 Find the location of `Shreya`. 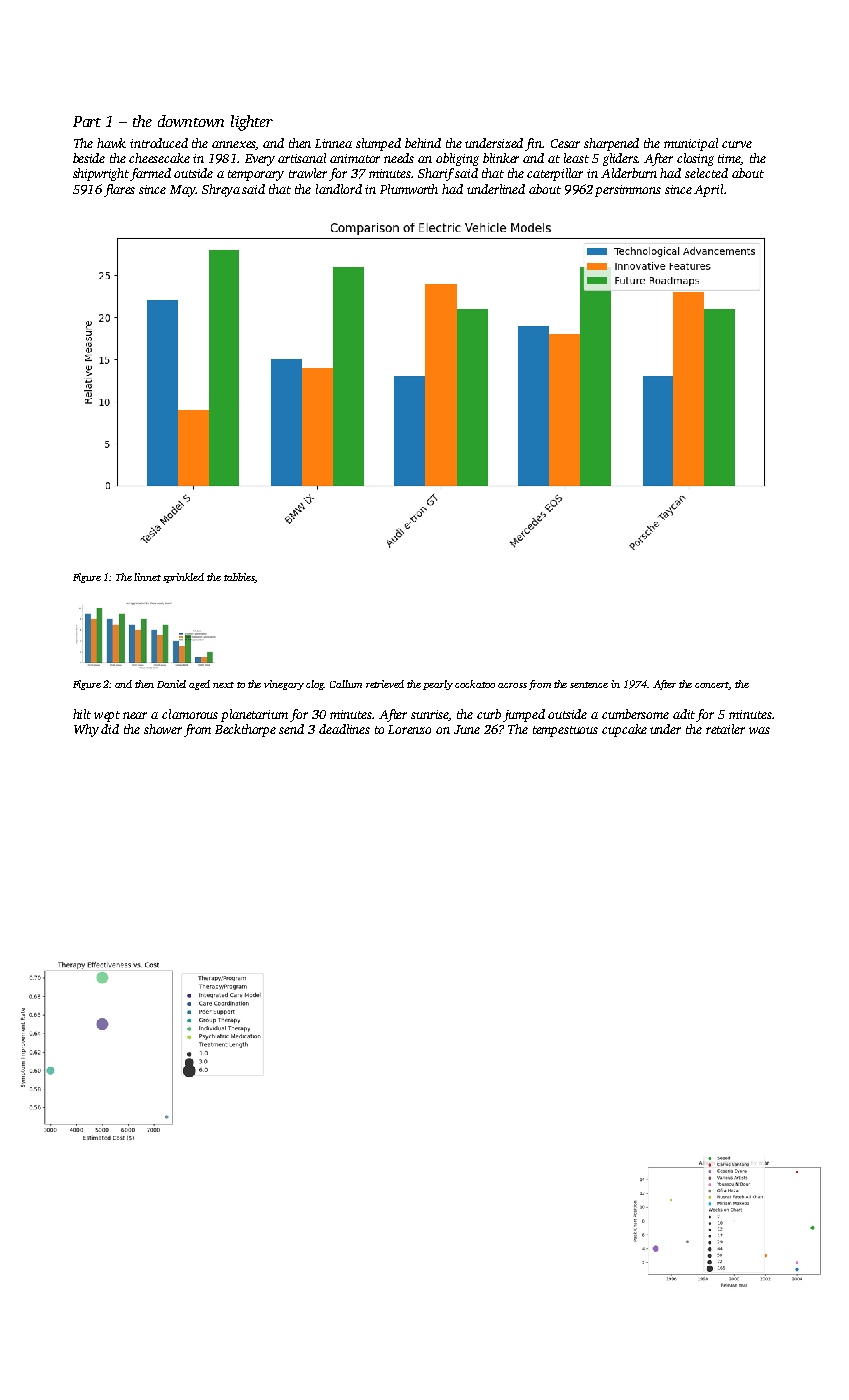

Shreya is located at coordinates (221, 190).
